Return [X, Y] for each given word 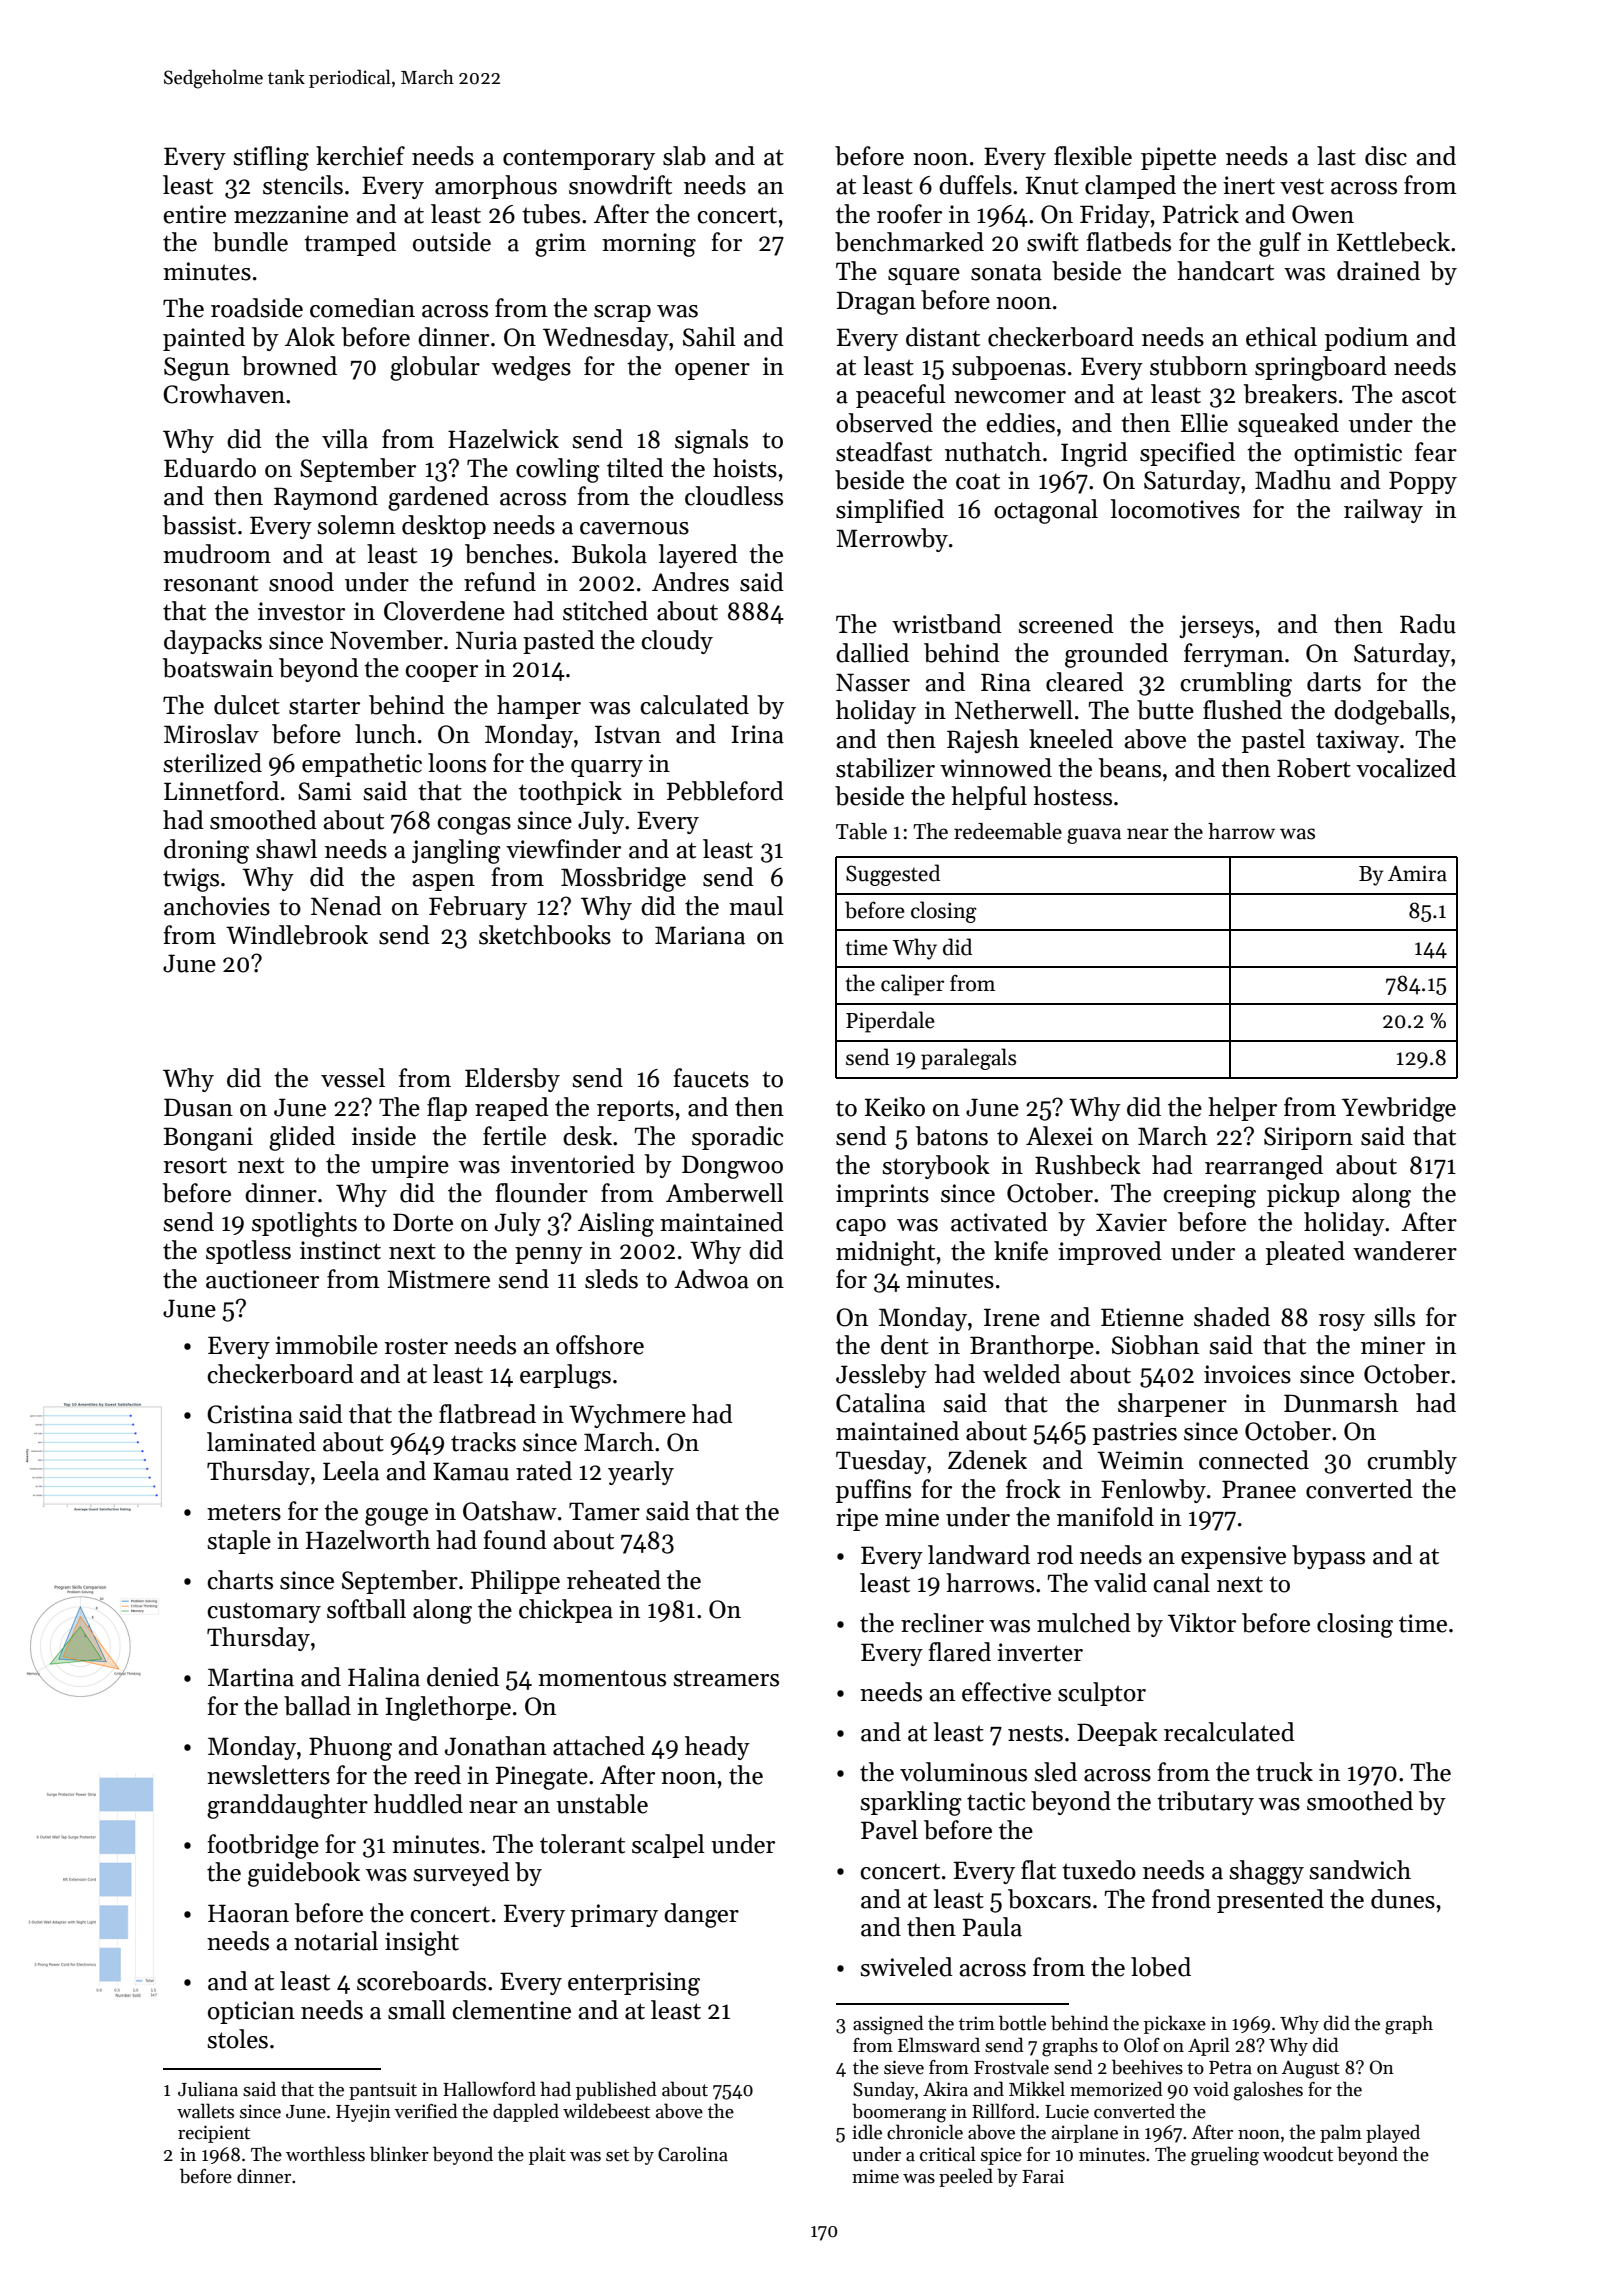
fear [1436, 452]
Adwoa [711, 1279]
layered [698, 556]
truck [1284, 1772]
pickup [1303, 1195]
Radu [1428, 624]
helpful [989, 798]
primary [614, 1915]
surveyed [461, 1874]
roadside [257, 308]
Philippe [515, 1582]
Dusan [198, 1107]
